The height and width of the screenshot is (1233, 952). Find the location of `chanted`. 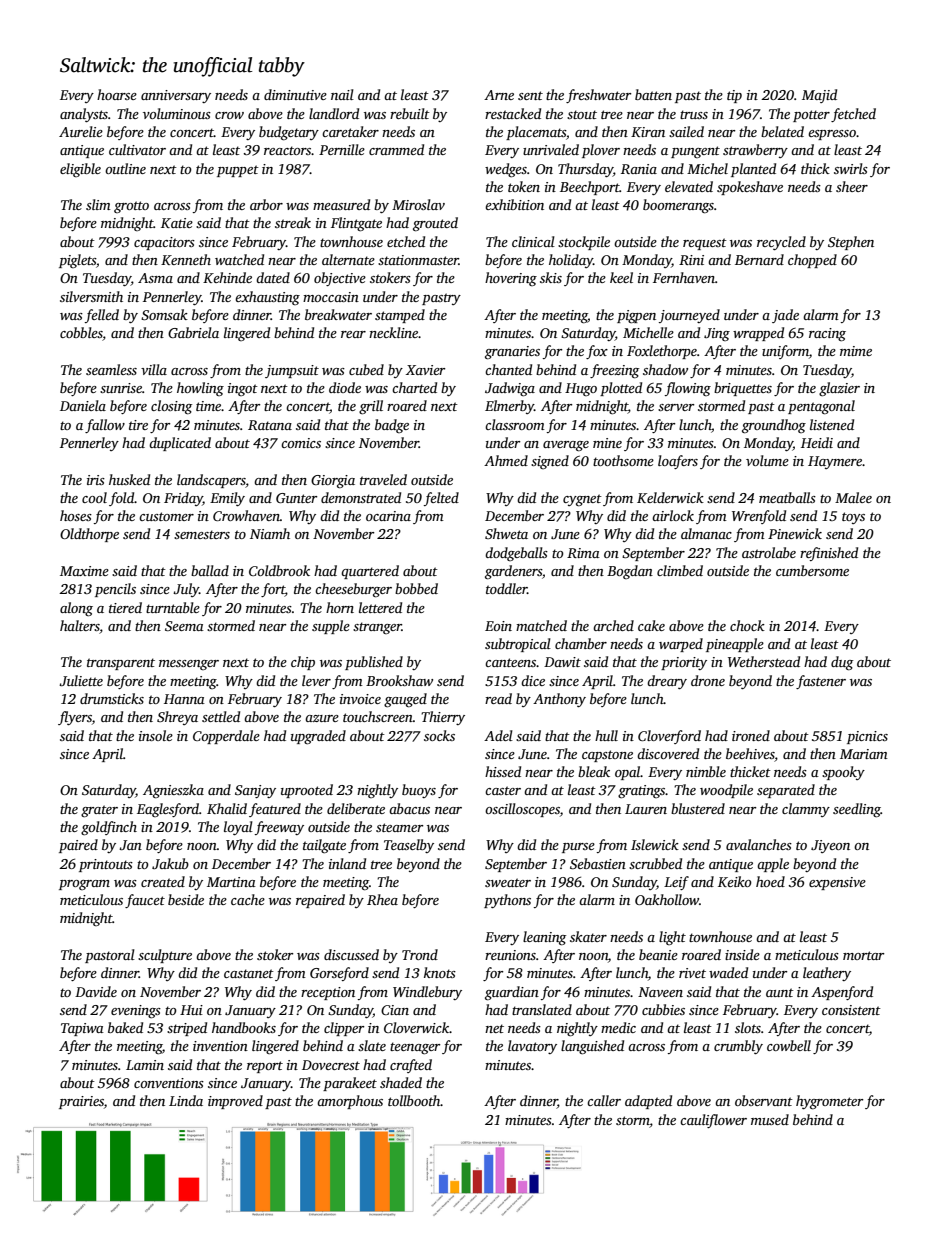

chanted is located at coordinates (508, 369).
